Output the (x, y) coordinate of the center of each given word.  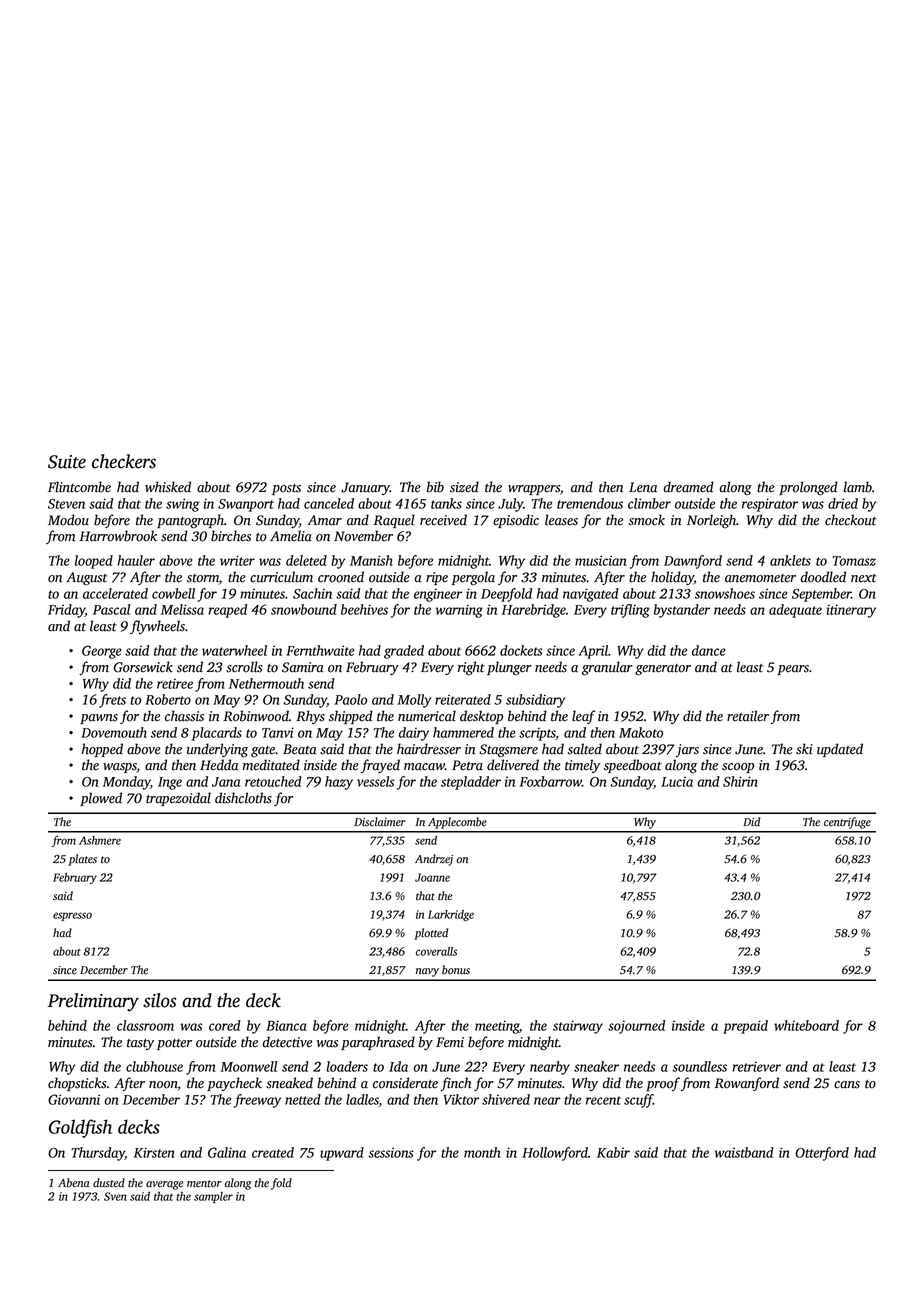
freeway (257, 1101)
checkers (124, 461)
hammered (463, 732)
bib (435, 487)
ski (804, 749)
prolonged (808, 488)
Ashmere (100, 840)
